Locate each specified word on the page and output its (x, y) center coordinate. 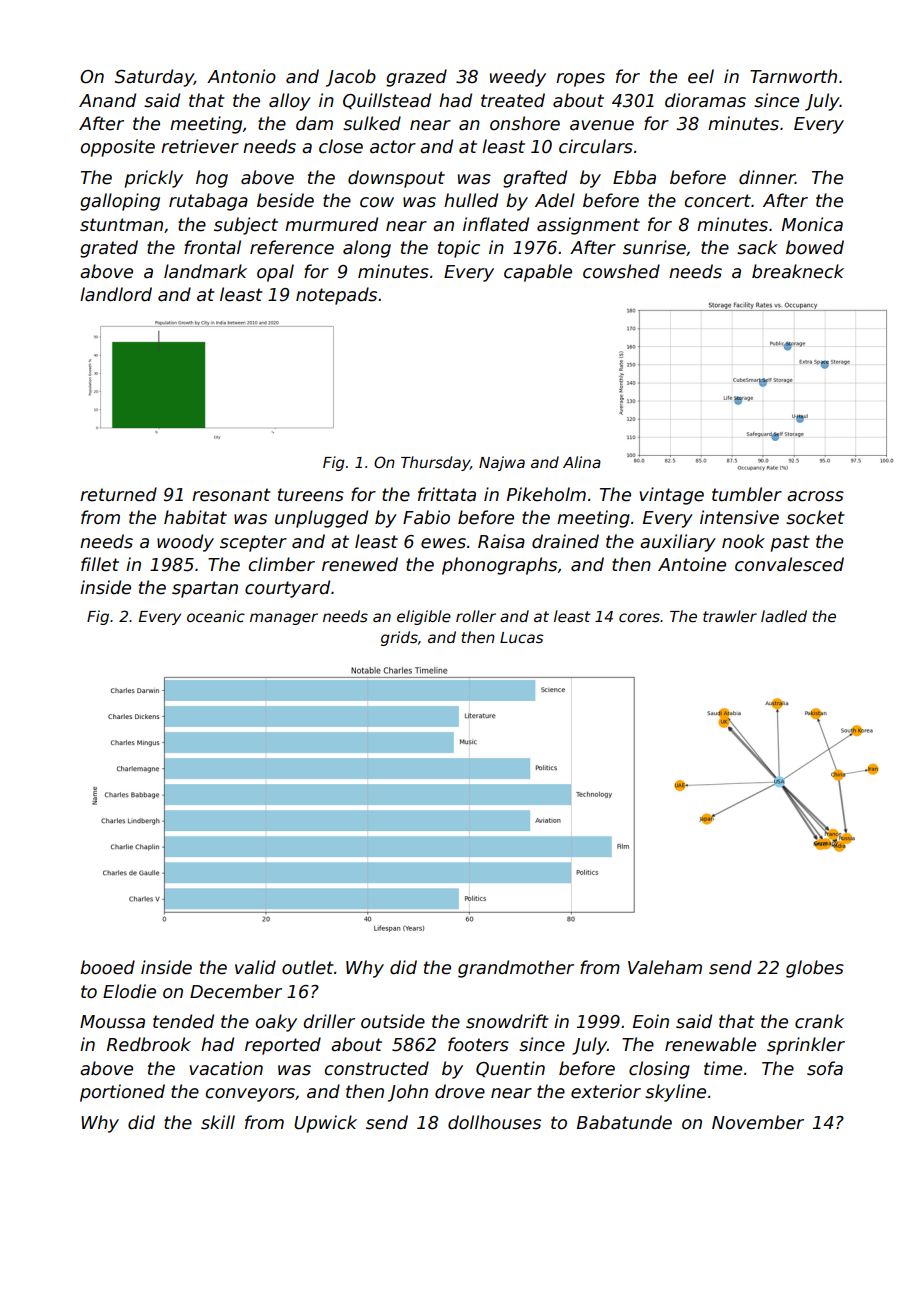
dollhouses (494, 1122)
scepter (253, 543)
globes (815, 969)
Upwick (325, 1124)
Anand (107, 100)
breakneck (798, 271)
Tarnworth (793, 76)
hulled (471, 200)
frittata (447, 494)
